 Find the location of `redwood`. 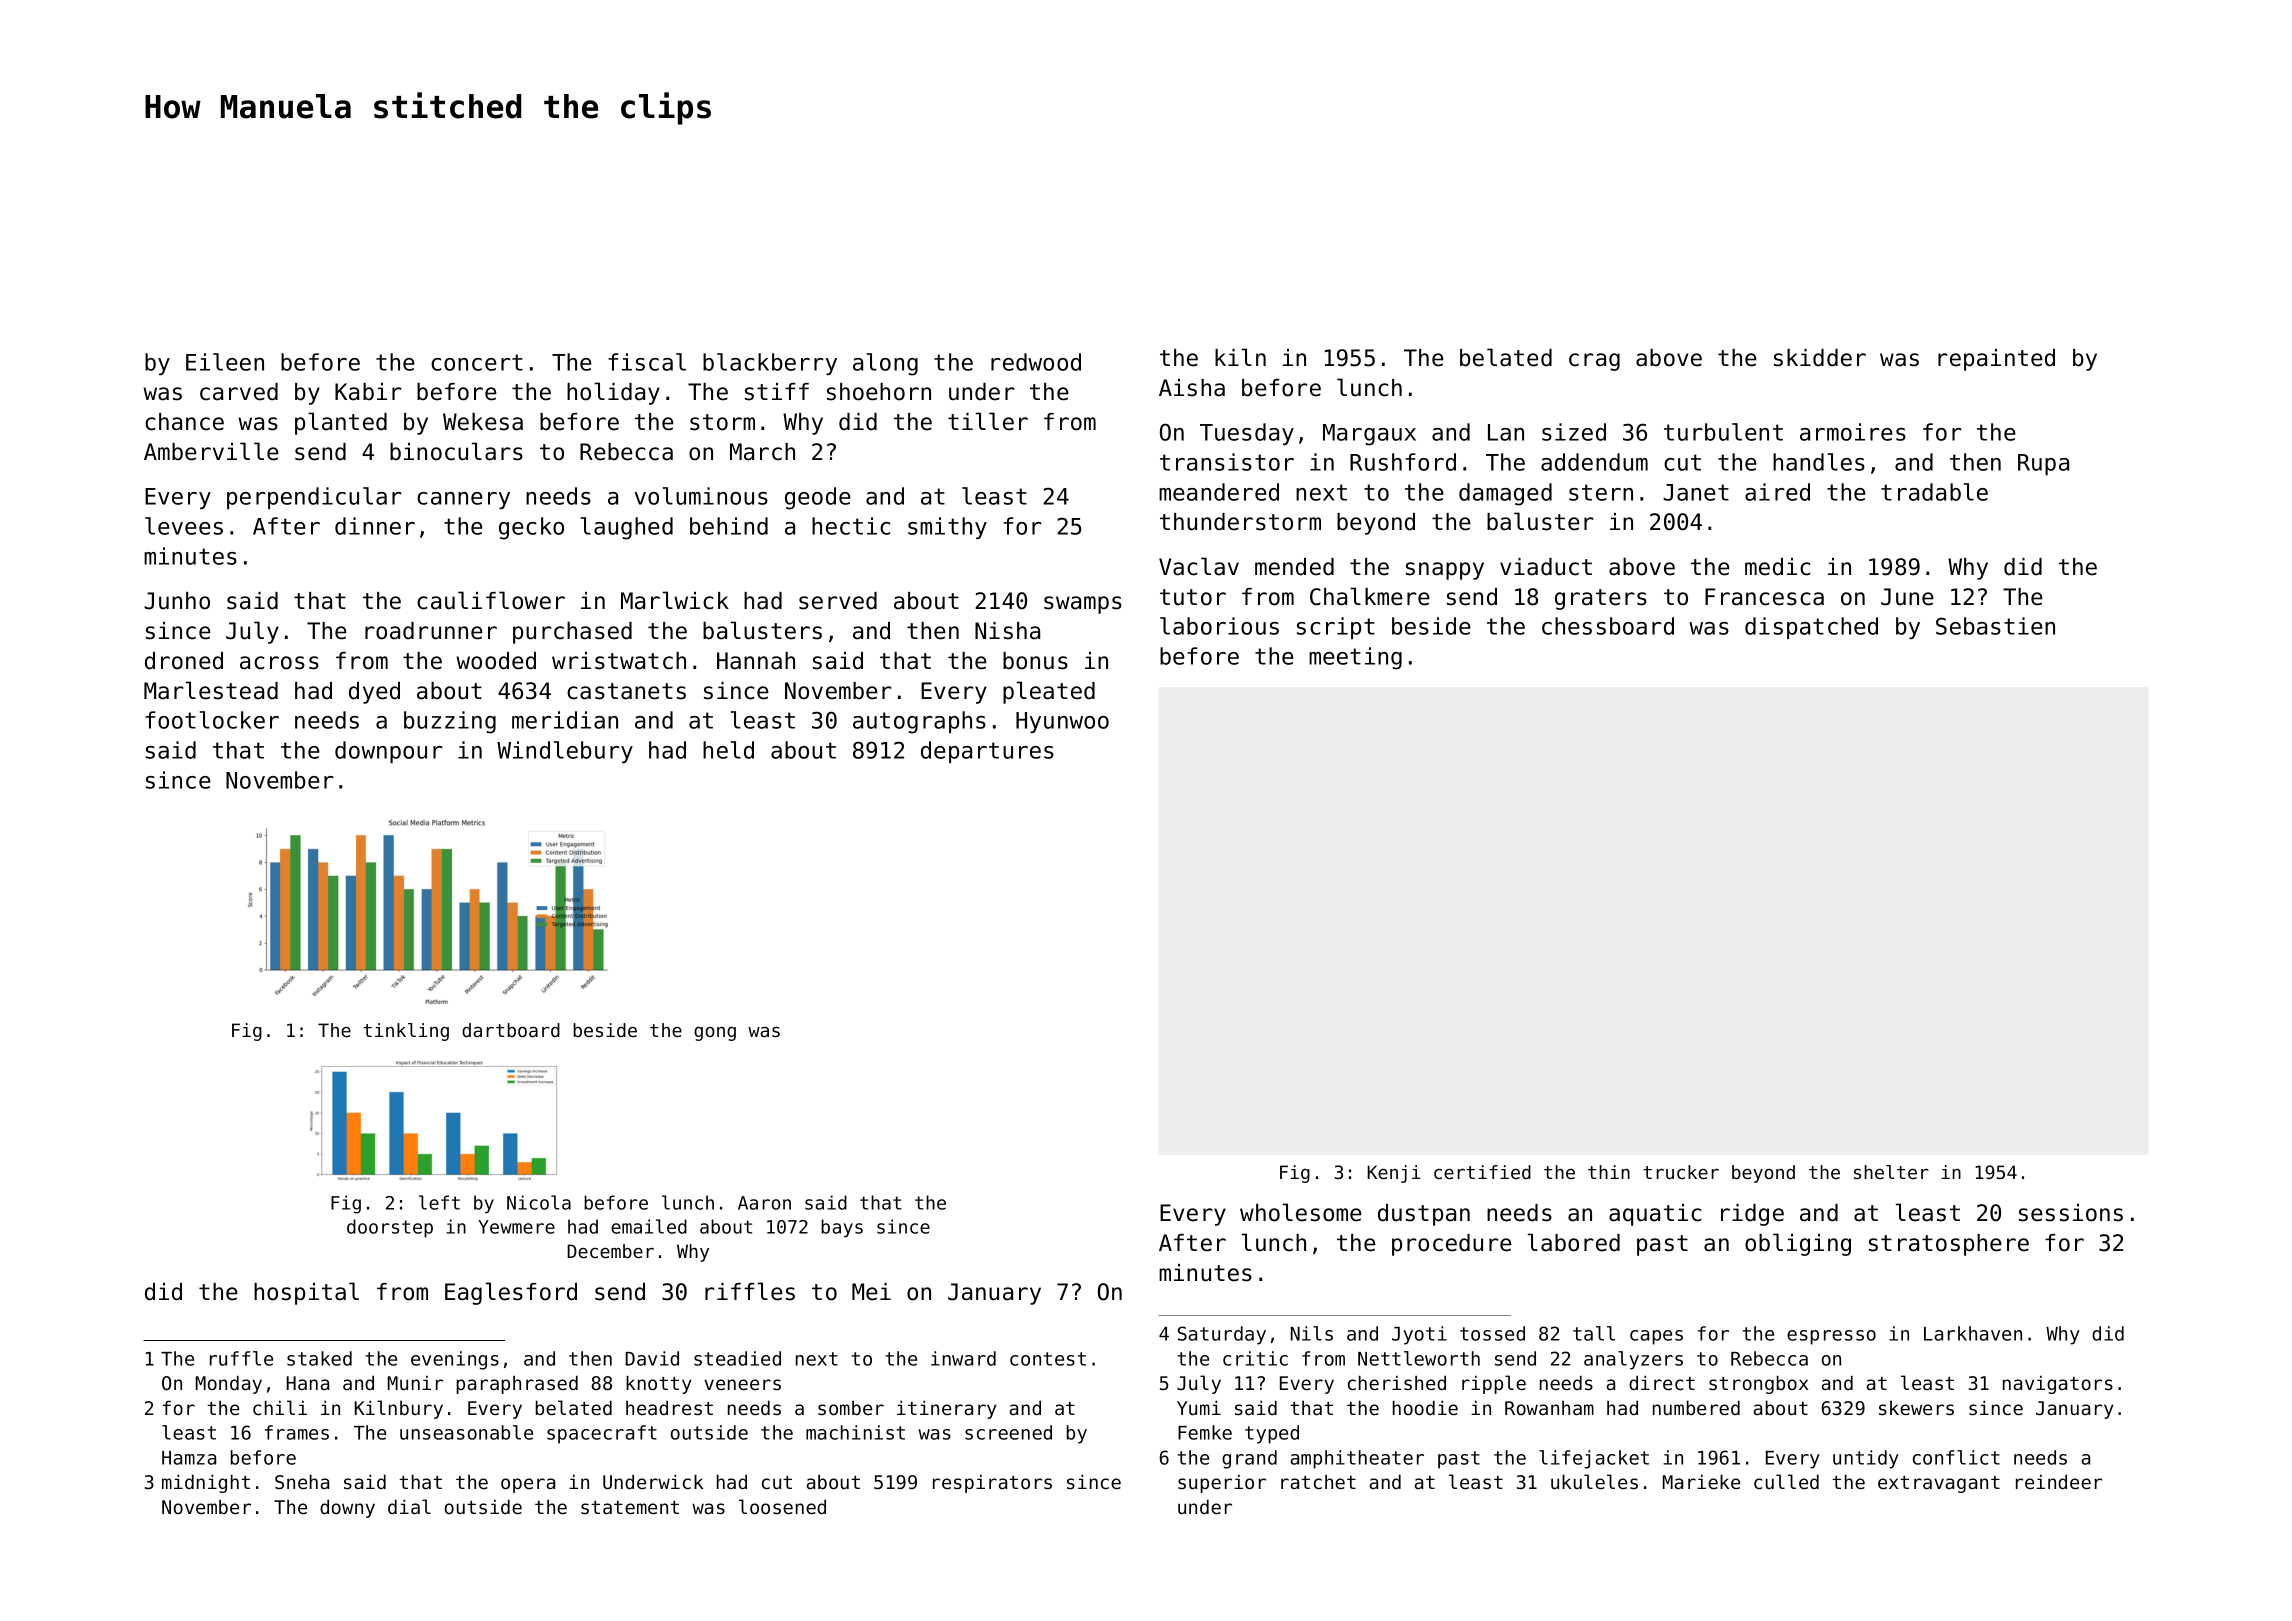

redwood is located at coordinates (1036, 362).
